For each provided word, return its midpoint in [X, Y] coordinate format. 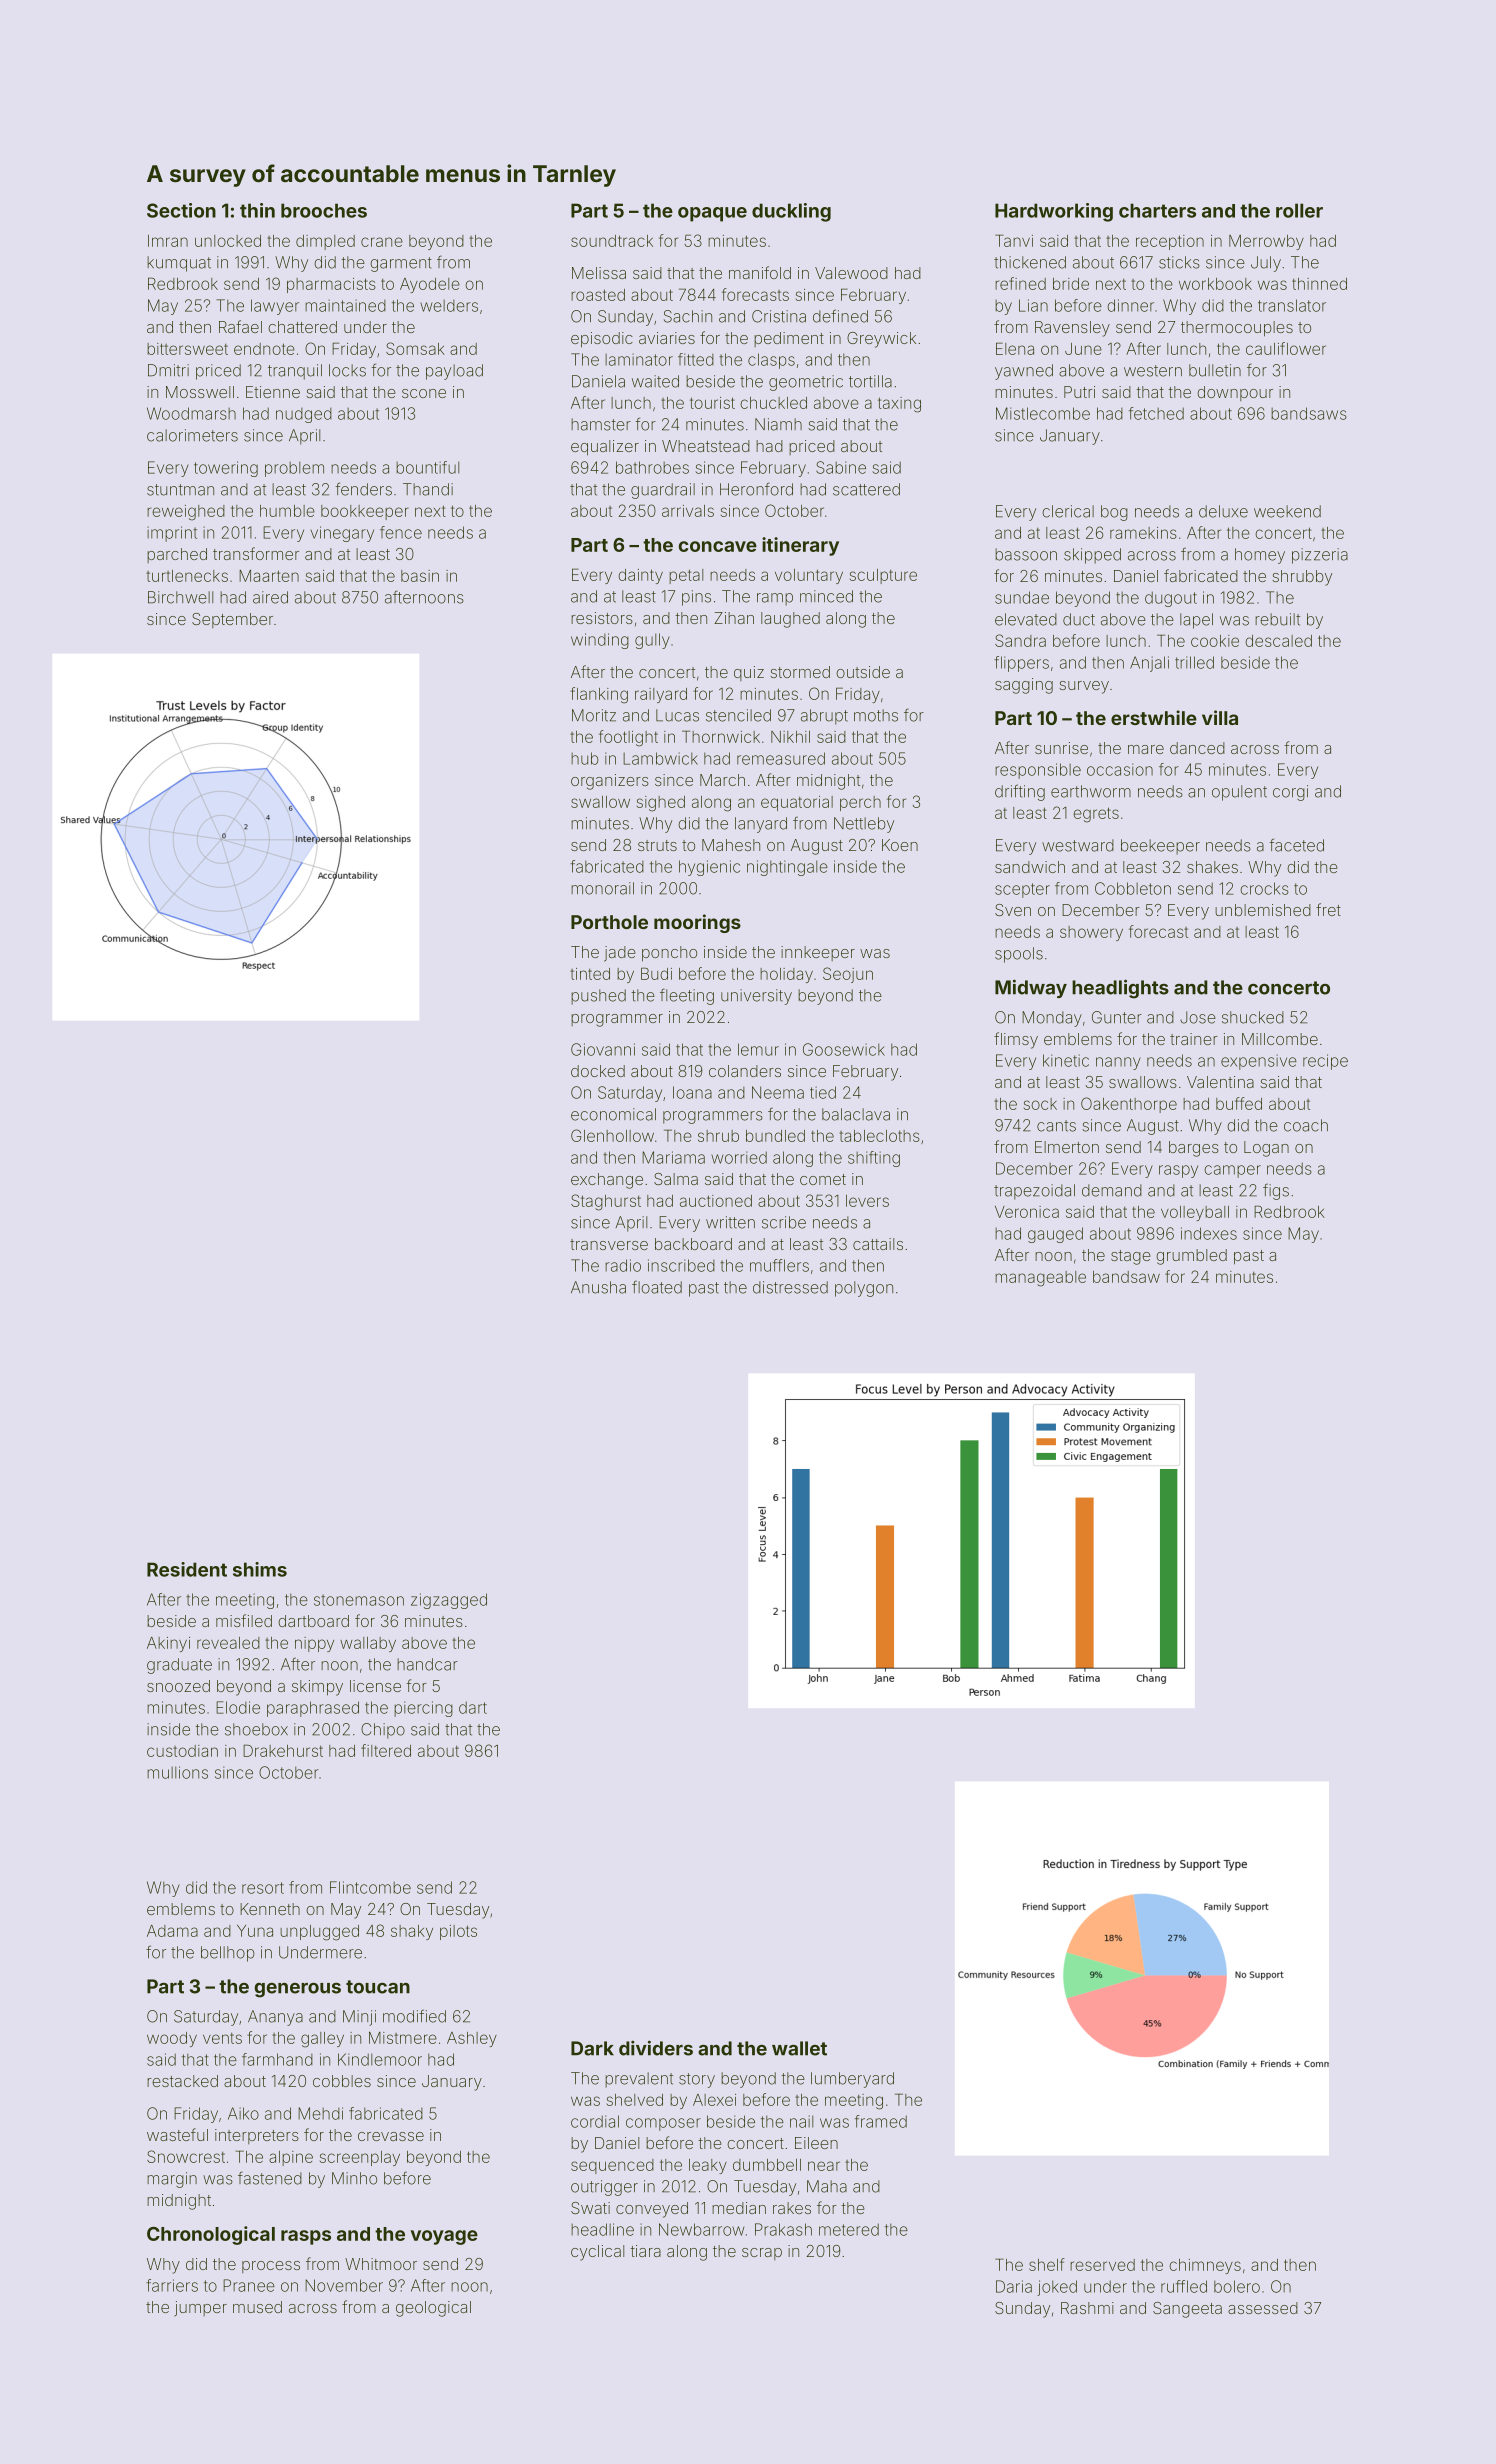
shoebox [256, 1729]
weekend [1287, 511]
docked [598, 1071]
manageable [1040, 1279]
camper [1232, 1171]
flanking [599, 695]
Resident [187, 1569]
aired [270, 597]
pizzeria [1320, 556]
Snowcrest [186, 2156]
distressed [790, 1287]
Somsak [415, 348]
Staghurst [606, 1202]
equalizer [605, 448]
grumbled [1191, 1257]
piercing [423, 1709]
